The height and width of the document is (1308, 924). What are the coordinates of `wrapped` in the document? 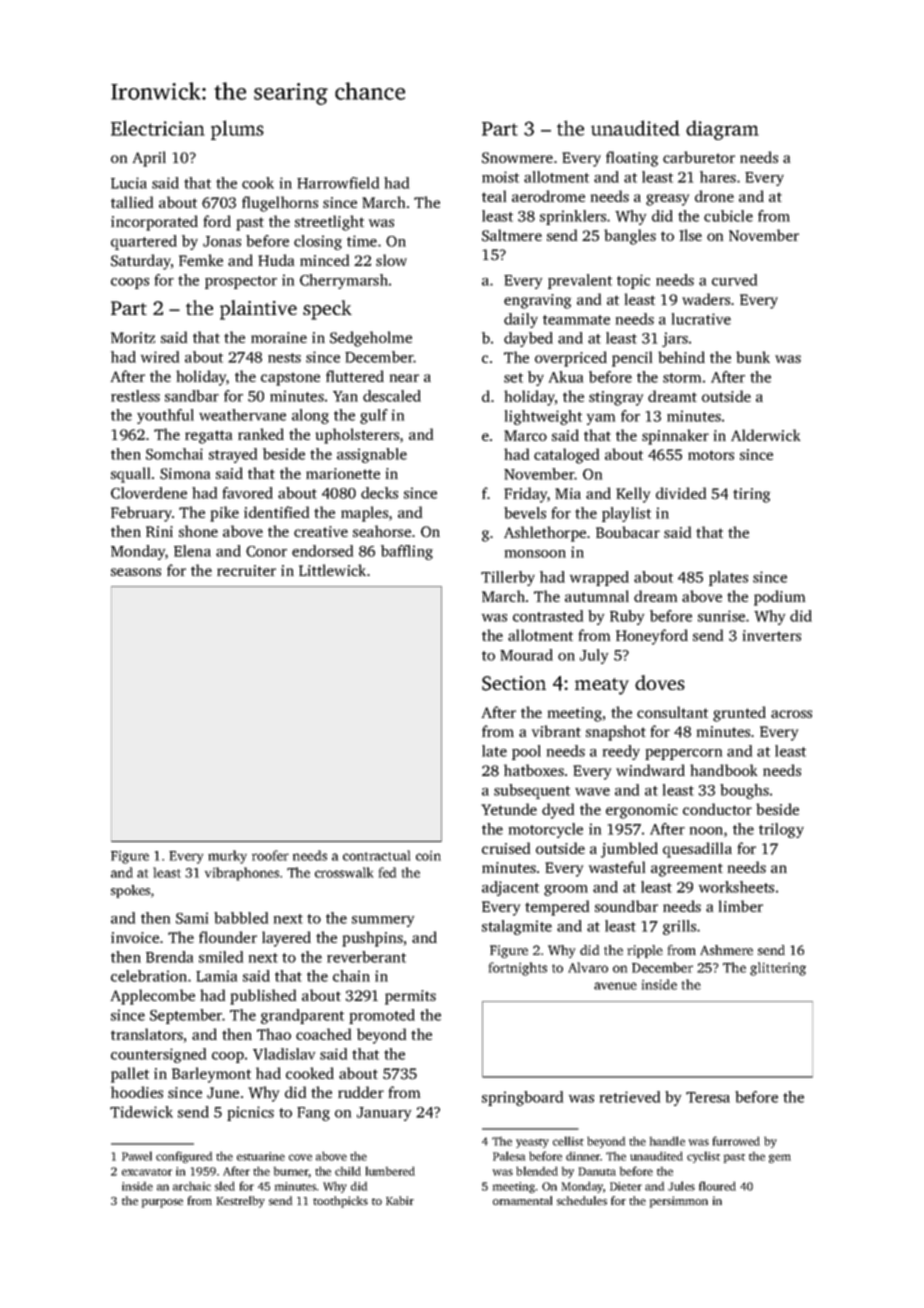 It's located at (599, 578).
